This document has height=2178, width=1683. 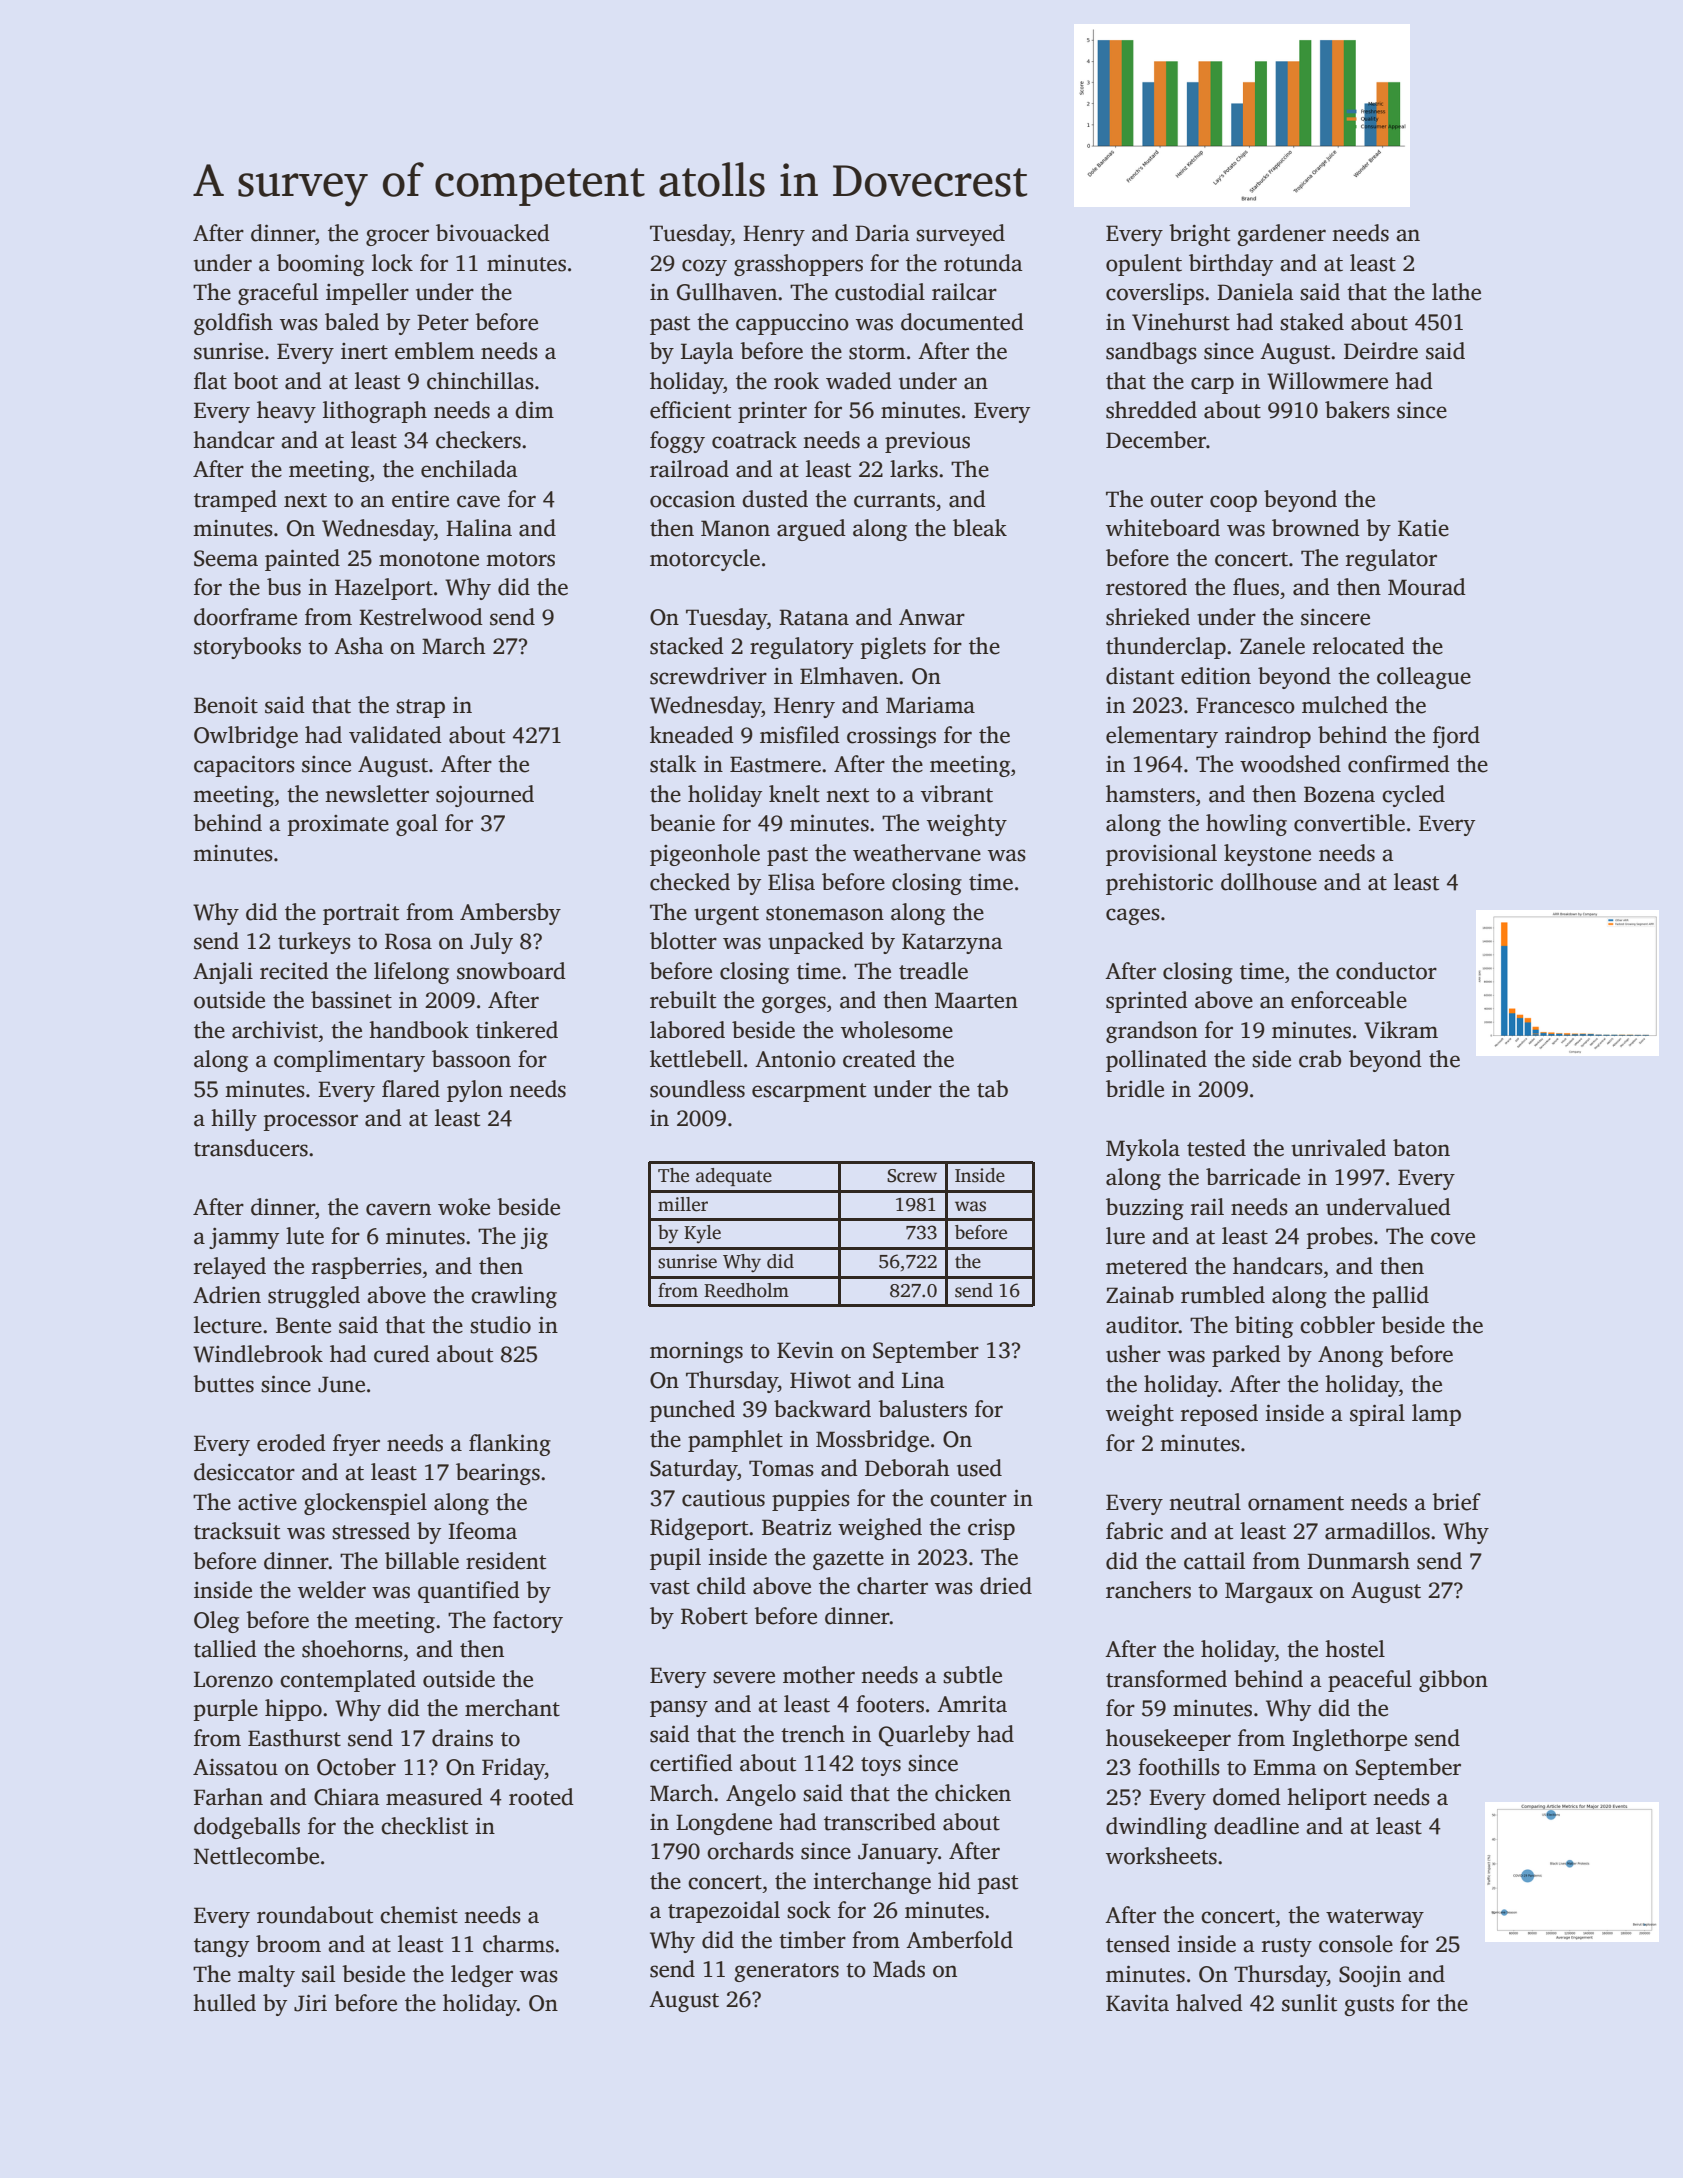 What do you see at coordinates (1309, 2003) in the document?
I see `sunlit` at bounding box center [1309, 2003].
